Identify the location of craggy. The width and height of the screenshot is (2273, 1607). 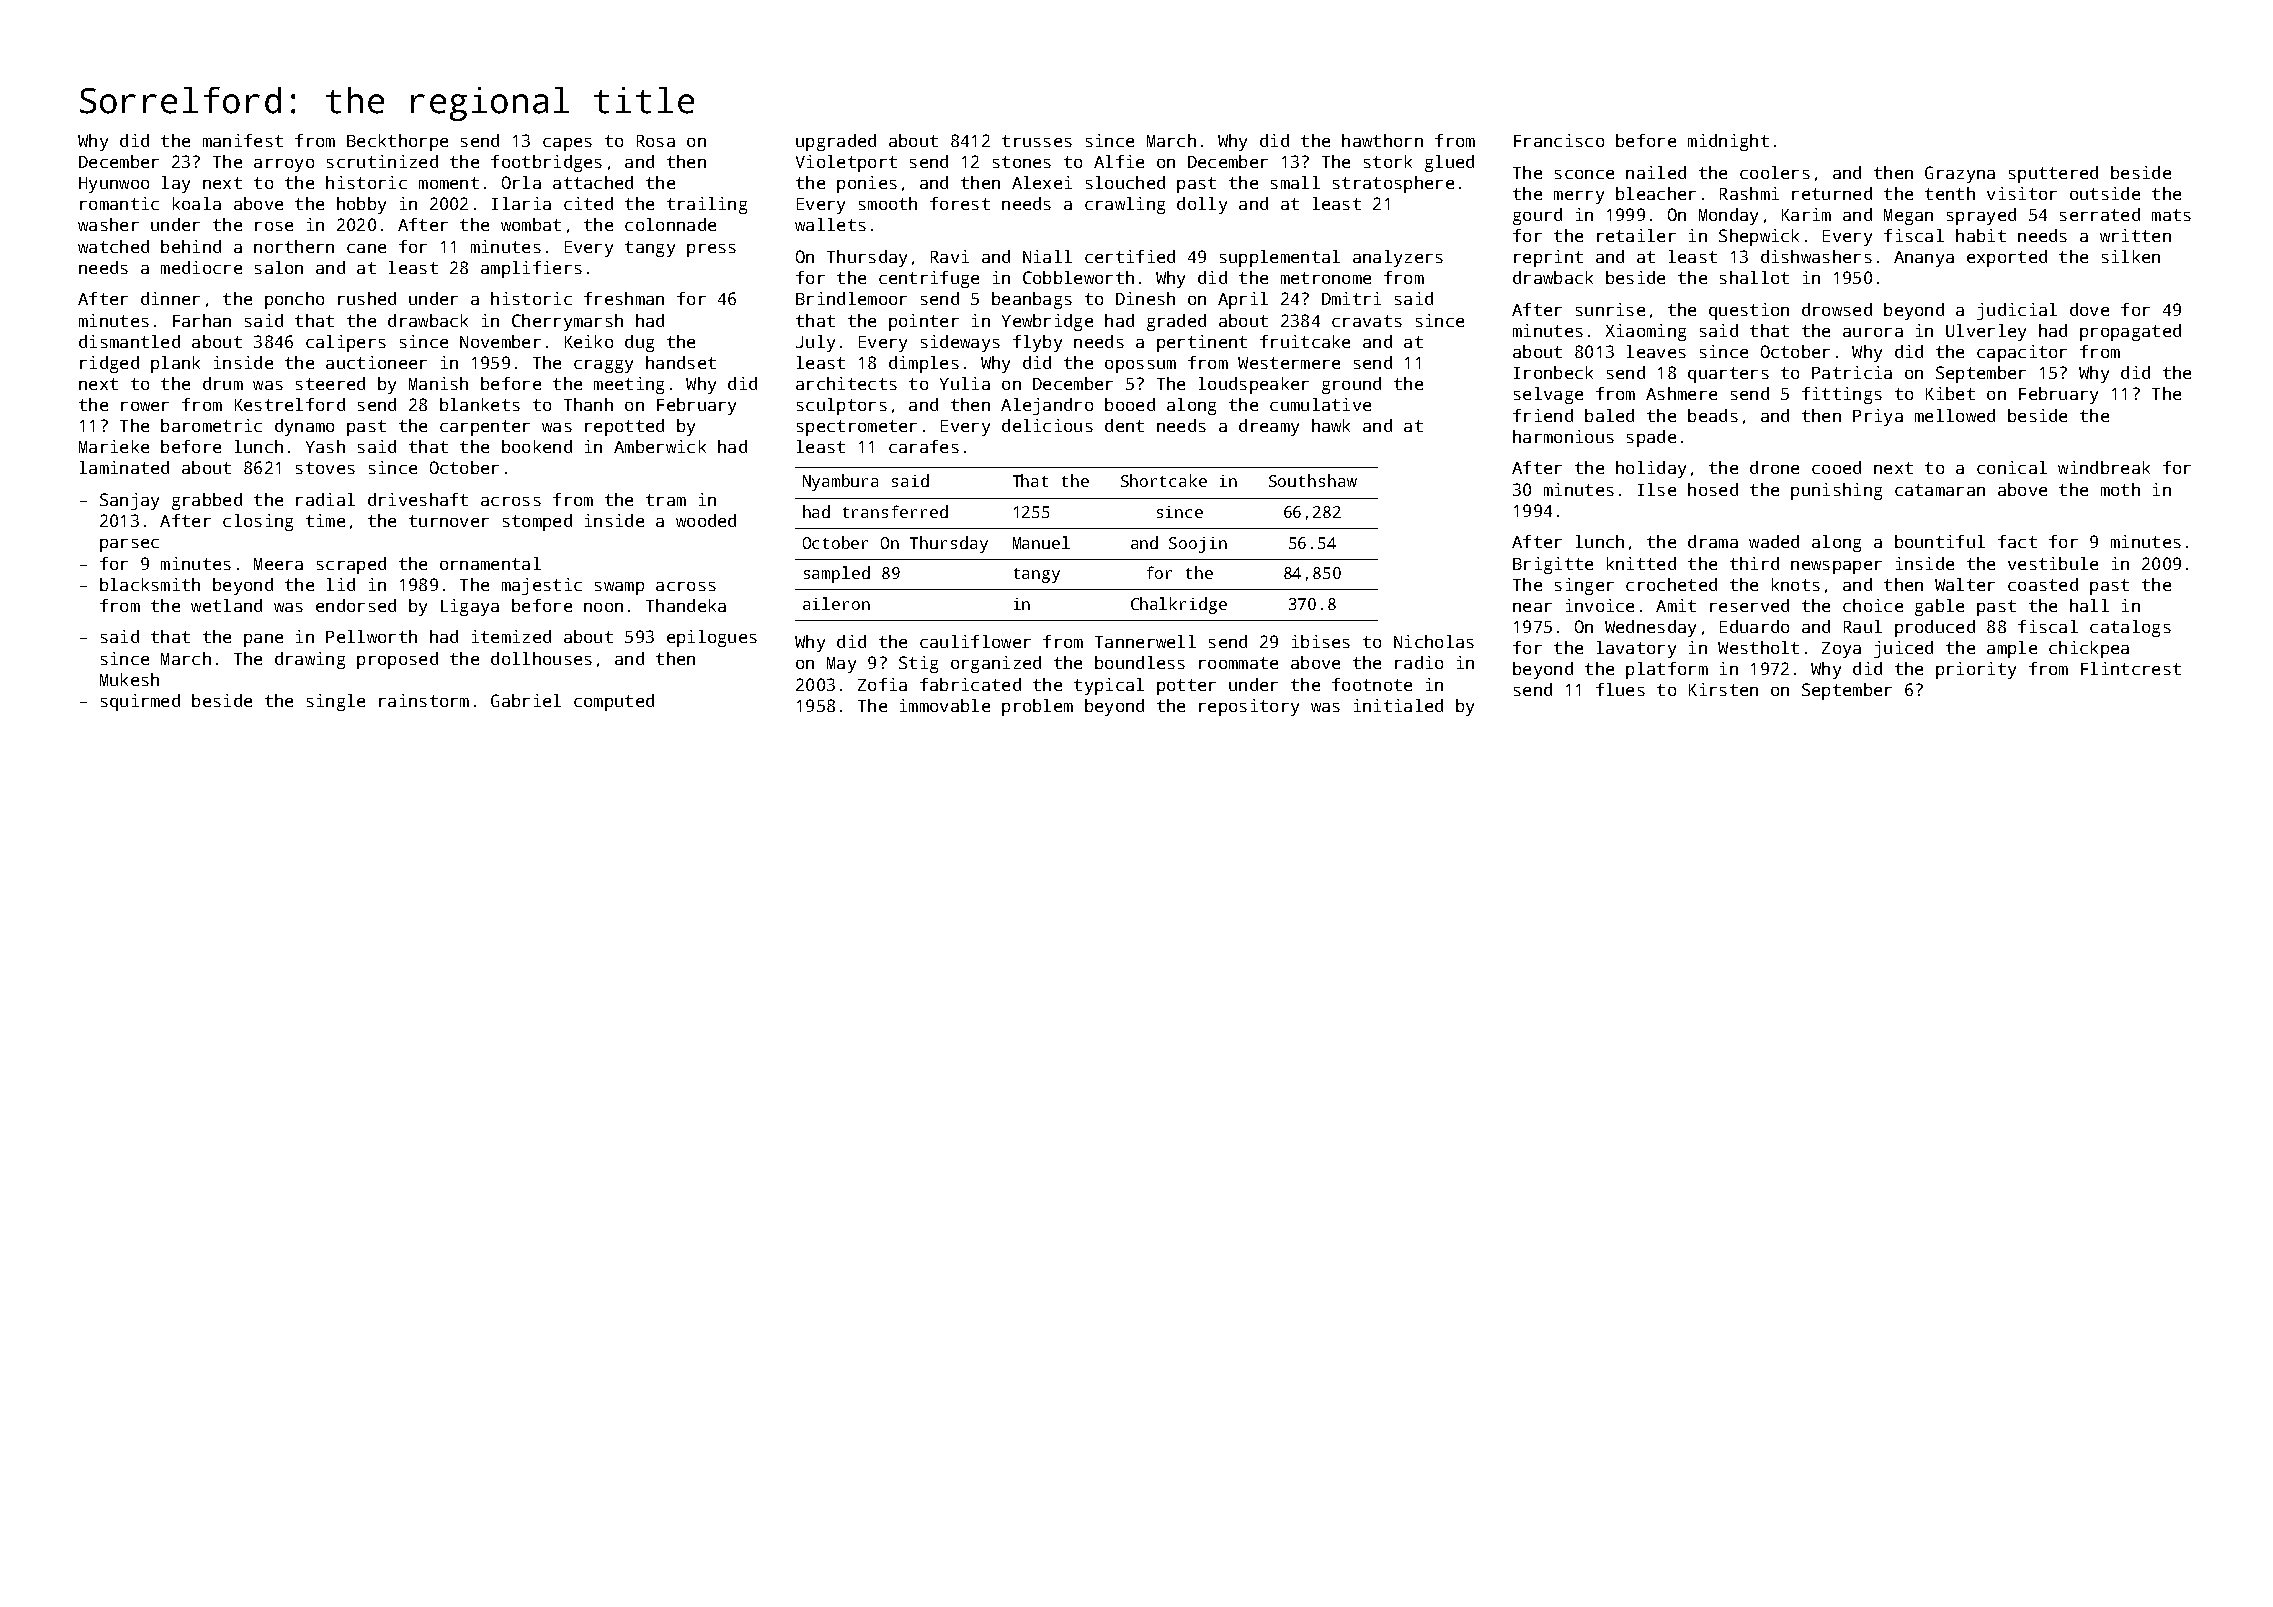
(603, 366).
